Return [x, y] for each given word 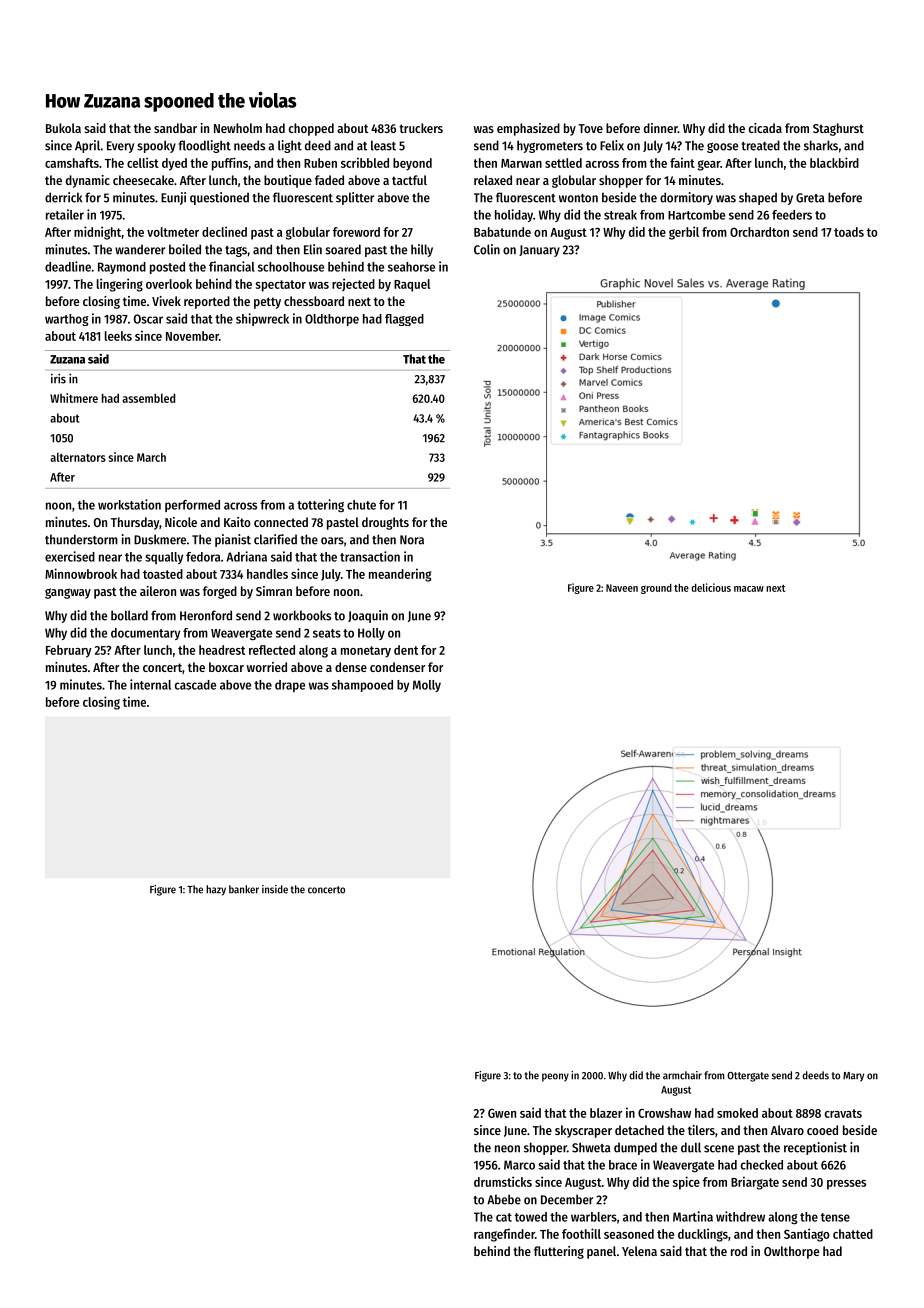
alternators [78, 457]
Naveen [622, 588]
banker [244, 889]
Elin [313, 249]
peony [555, 1077]
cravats [843, 1113]
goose [722, 148]
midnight [97, 233]
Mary [853, 1077]
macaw [749, 589]
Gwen [502, 1113]
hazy [216, 890]
